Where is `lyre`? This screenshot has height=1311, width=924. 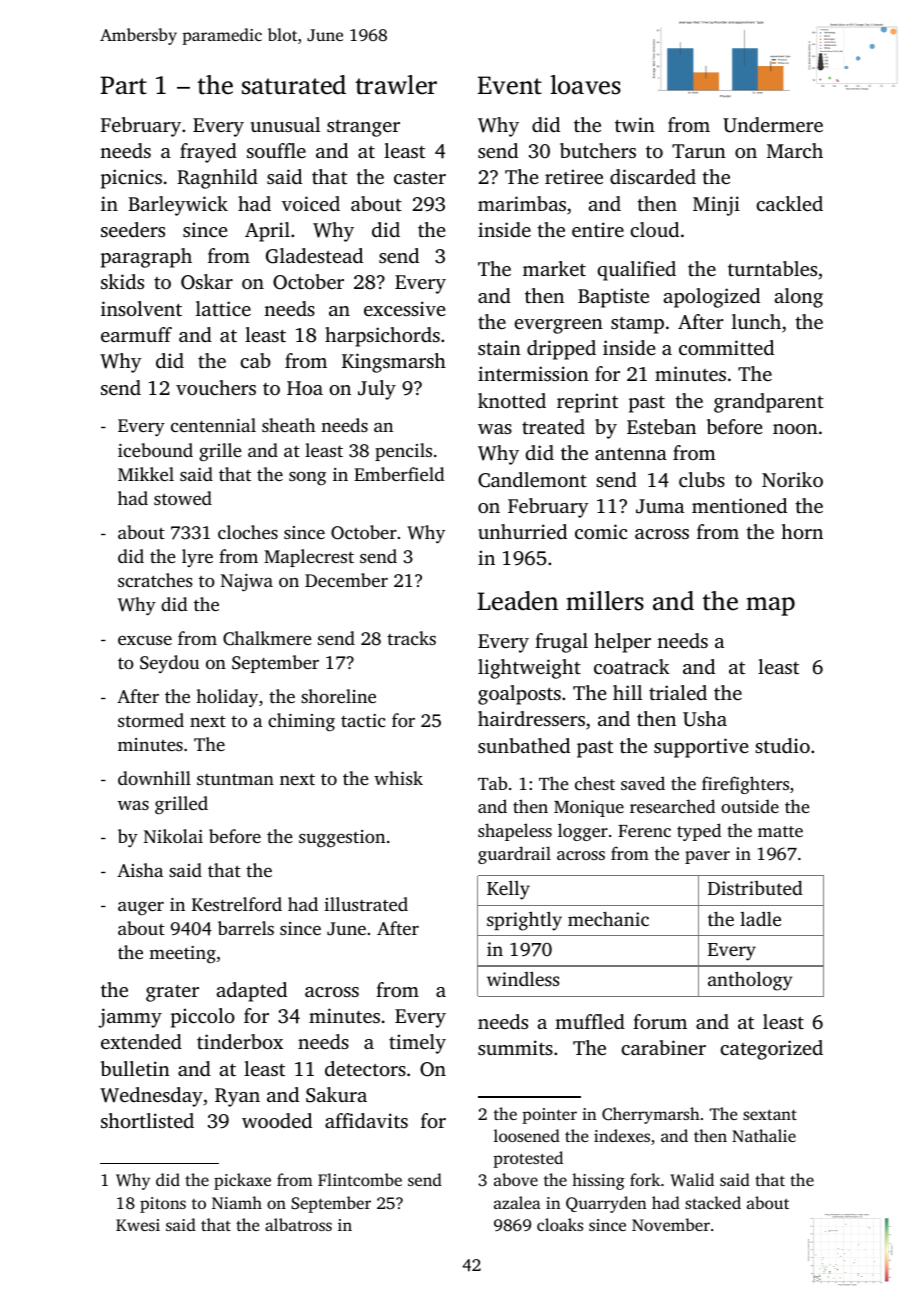
lyre is located at coordinates (197, 558).
